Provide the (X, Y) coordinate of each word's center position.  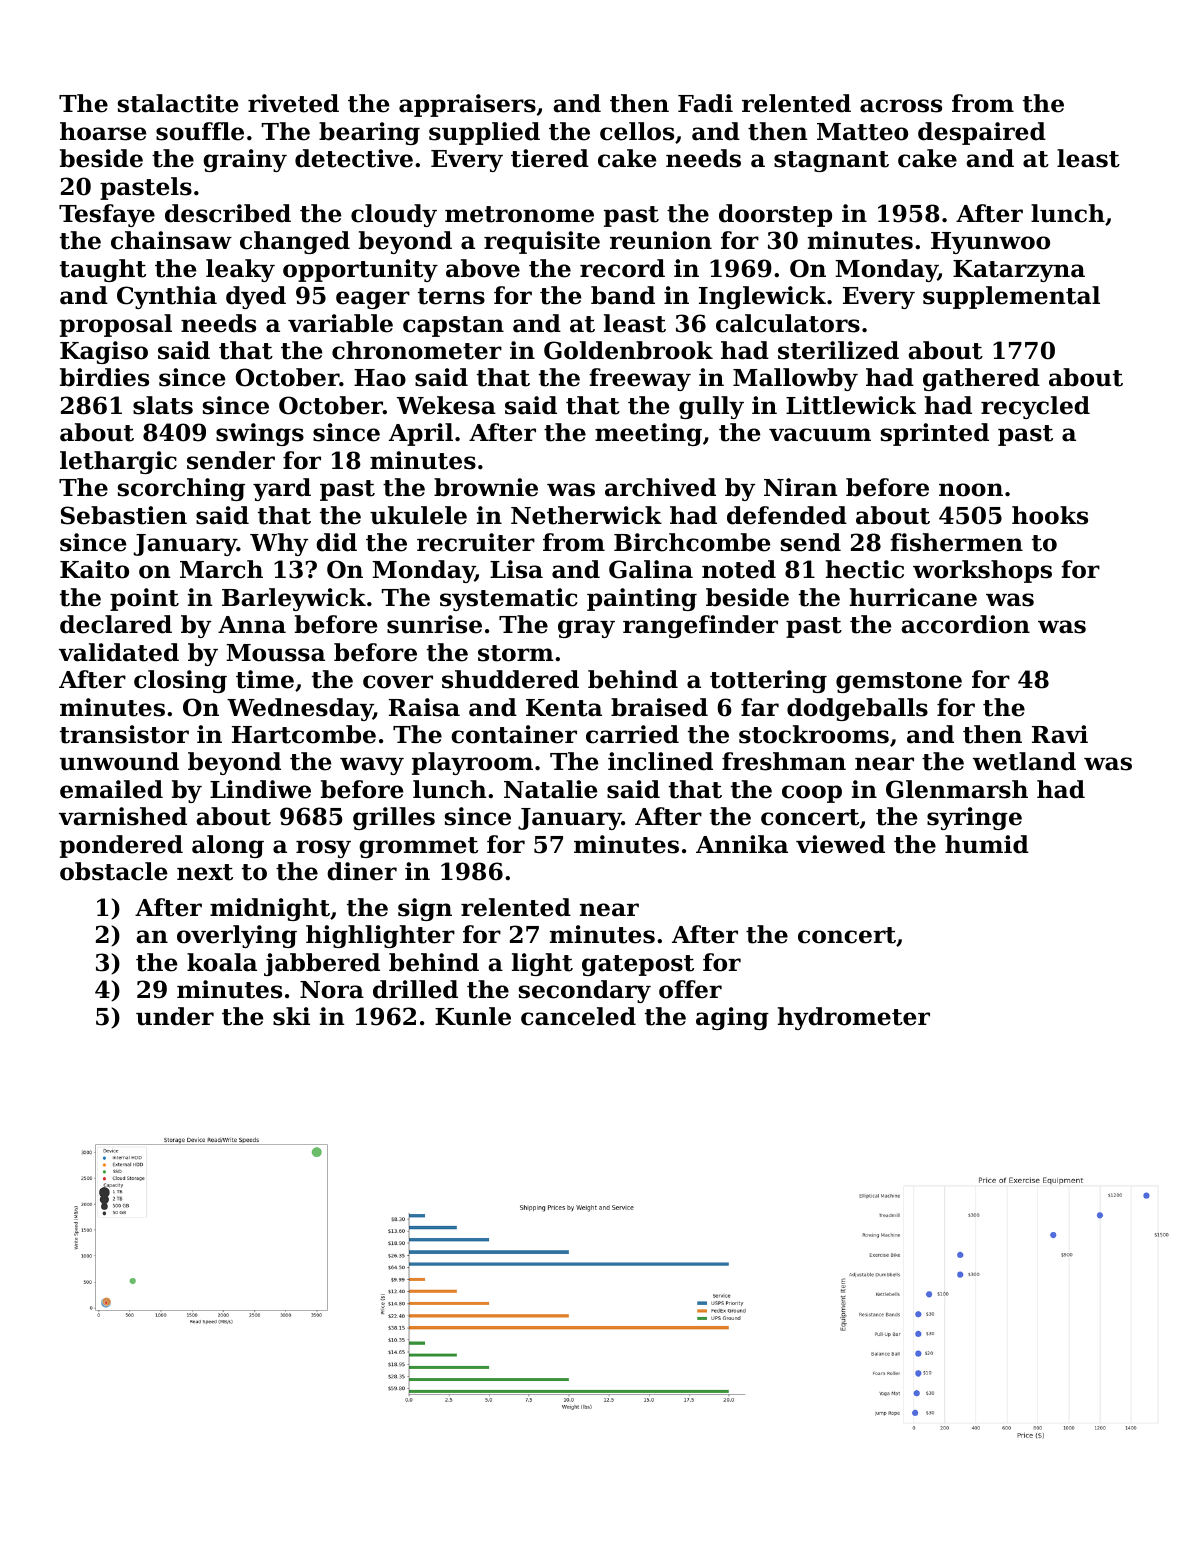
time (265, 679)
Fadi (705, 103)
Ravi (1060, 734)
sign (425, 909)
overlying (237, 936)
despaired (982, 133)
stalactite (178, 103)
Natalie (551, 789)
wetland (1024, 761)
